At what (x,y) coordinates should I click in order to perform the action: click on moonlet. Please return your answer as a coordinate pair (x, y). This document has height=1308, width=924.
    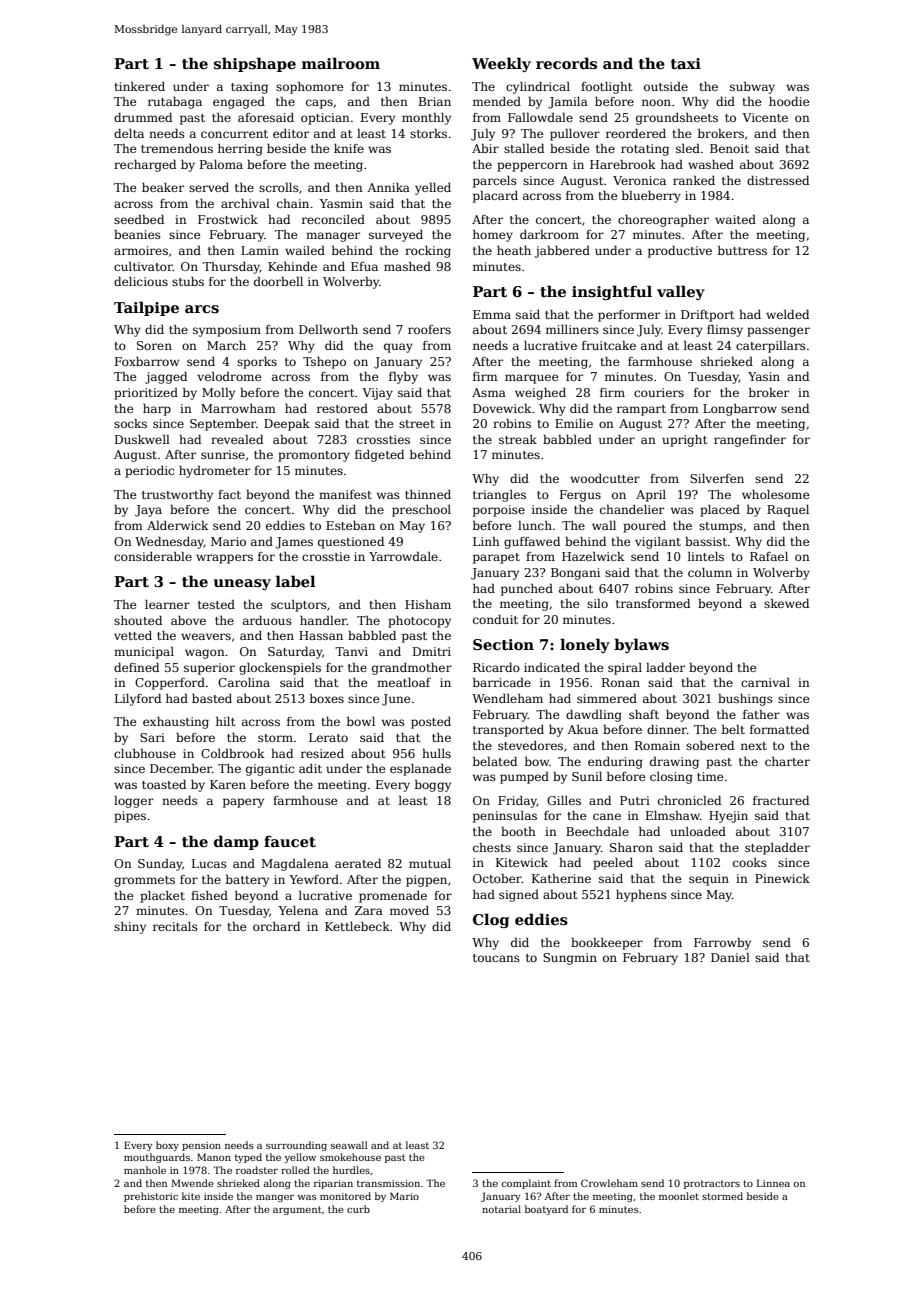
    Looking at the image, I should click on (679, 1196).
